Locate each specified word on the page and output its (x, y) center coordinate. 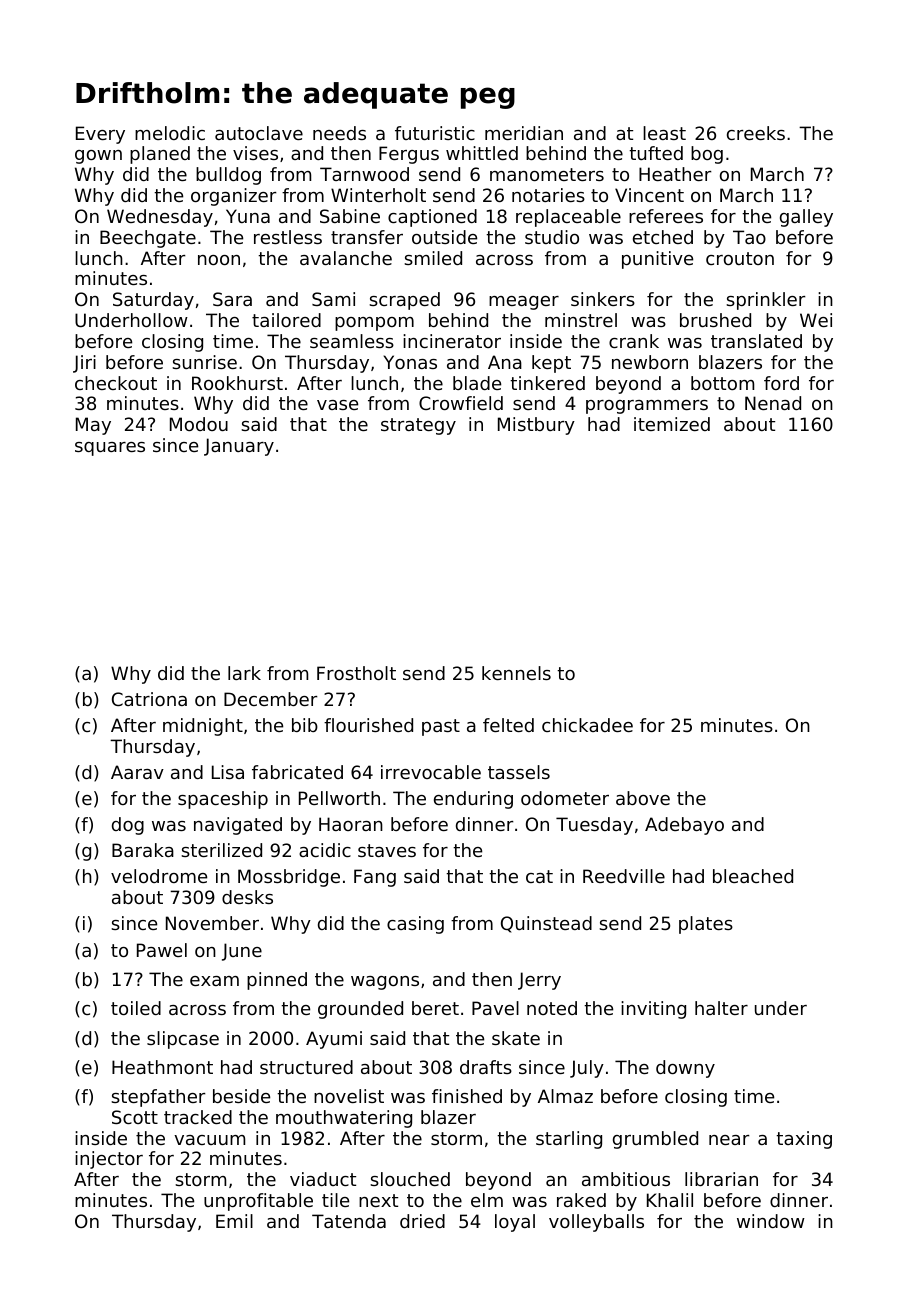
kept (551, 364)
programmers (647, 407)
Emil (234, 1221)
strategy (418, 426)
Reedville (624, 876)
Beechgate (148, 239)
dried (422, 1221)
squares (110, 449)
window (771, 1221)
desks (247, 897)
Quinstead (546, 924)
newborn (650, 362)
